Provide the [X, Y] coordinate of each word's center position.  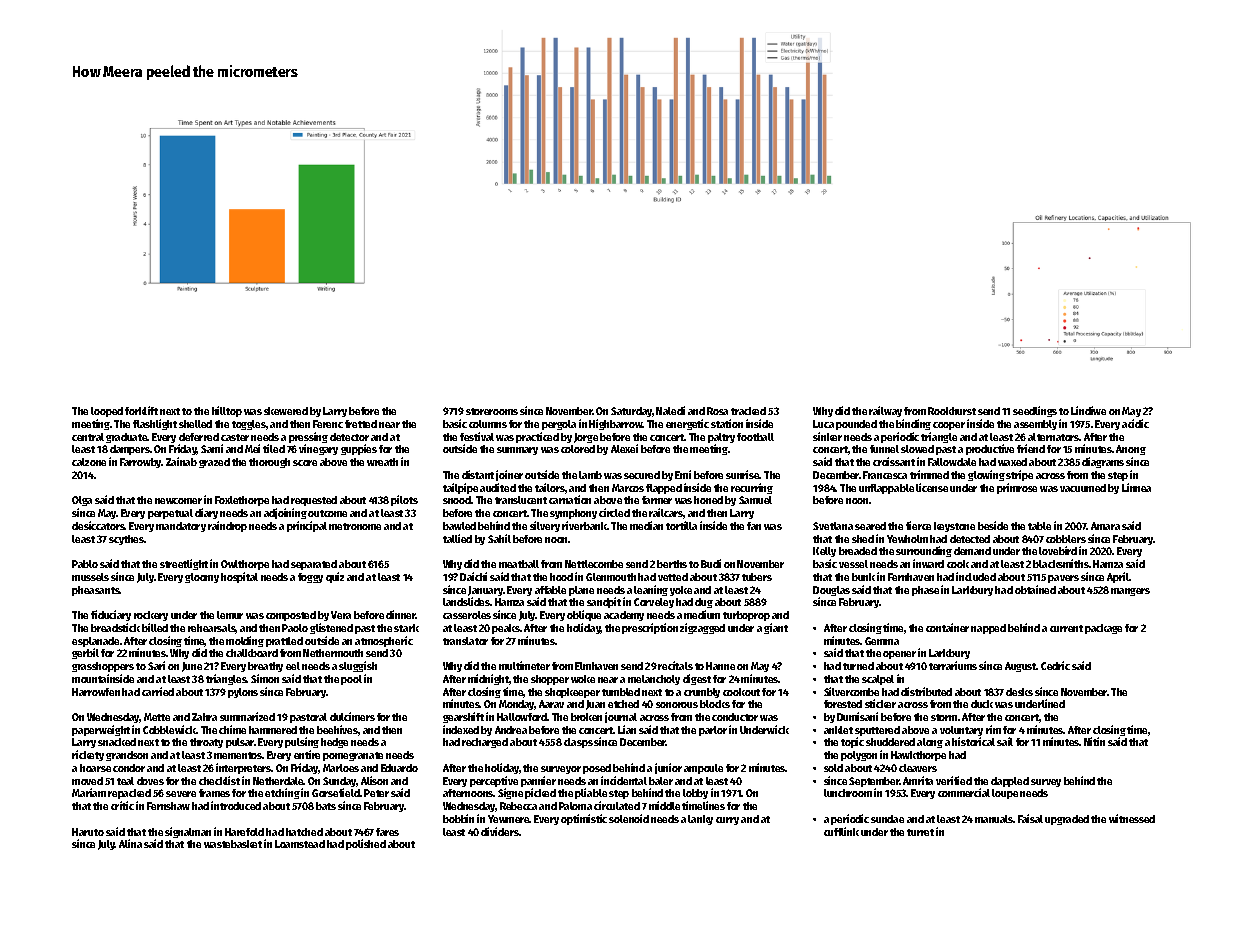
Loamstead [300, 844]
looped [107, 412]
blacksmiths [1061, 563]
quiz [335, 577]
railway [885, 411]
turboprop [746, 616]
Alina [130, 843]
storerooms [492, 411]
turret [920, 832]
